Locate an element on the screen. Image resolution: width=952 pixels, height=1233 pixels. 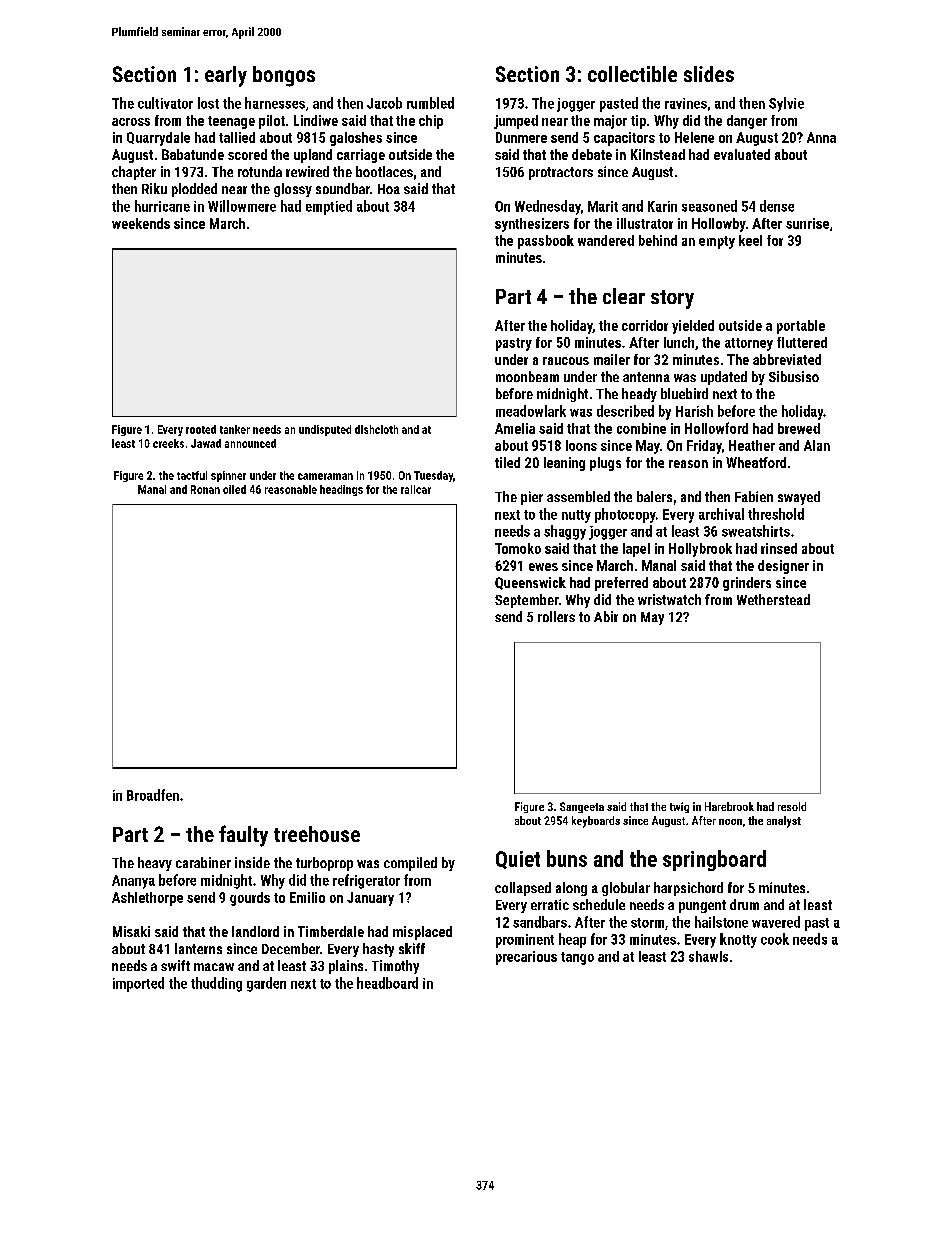
dishcloth is located at coordinates (376, 429).
